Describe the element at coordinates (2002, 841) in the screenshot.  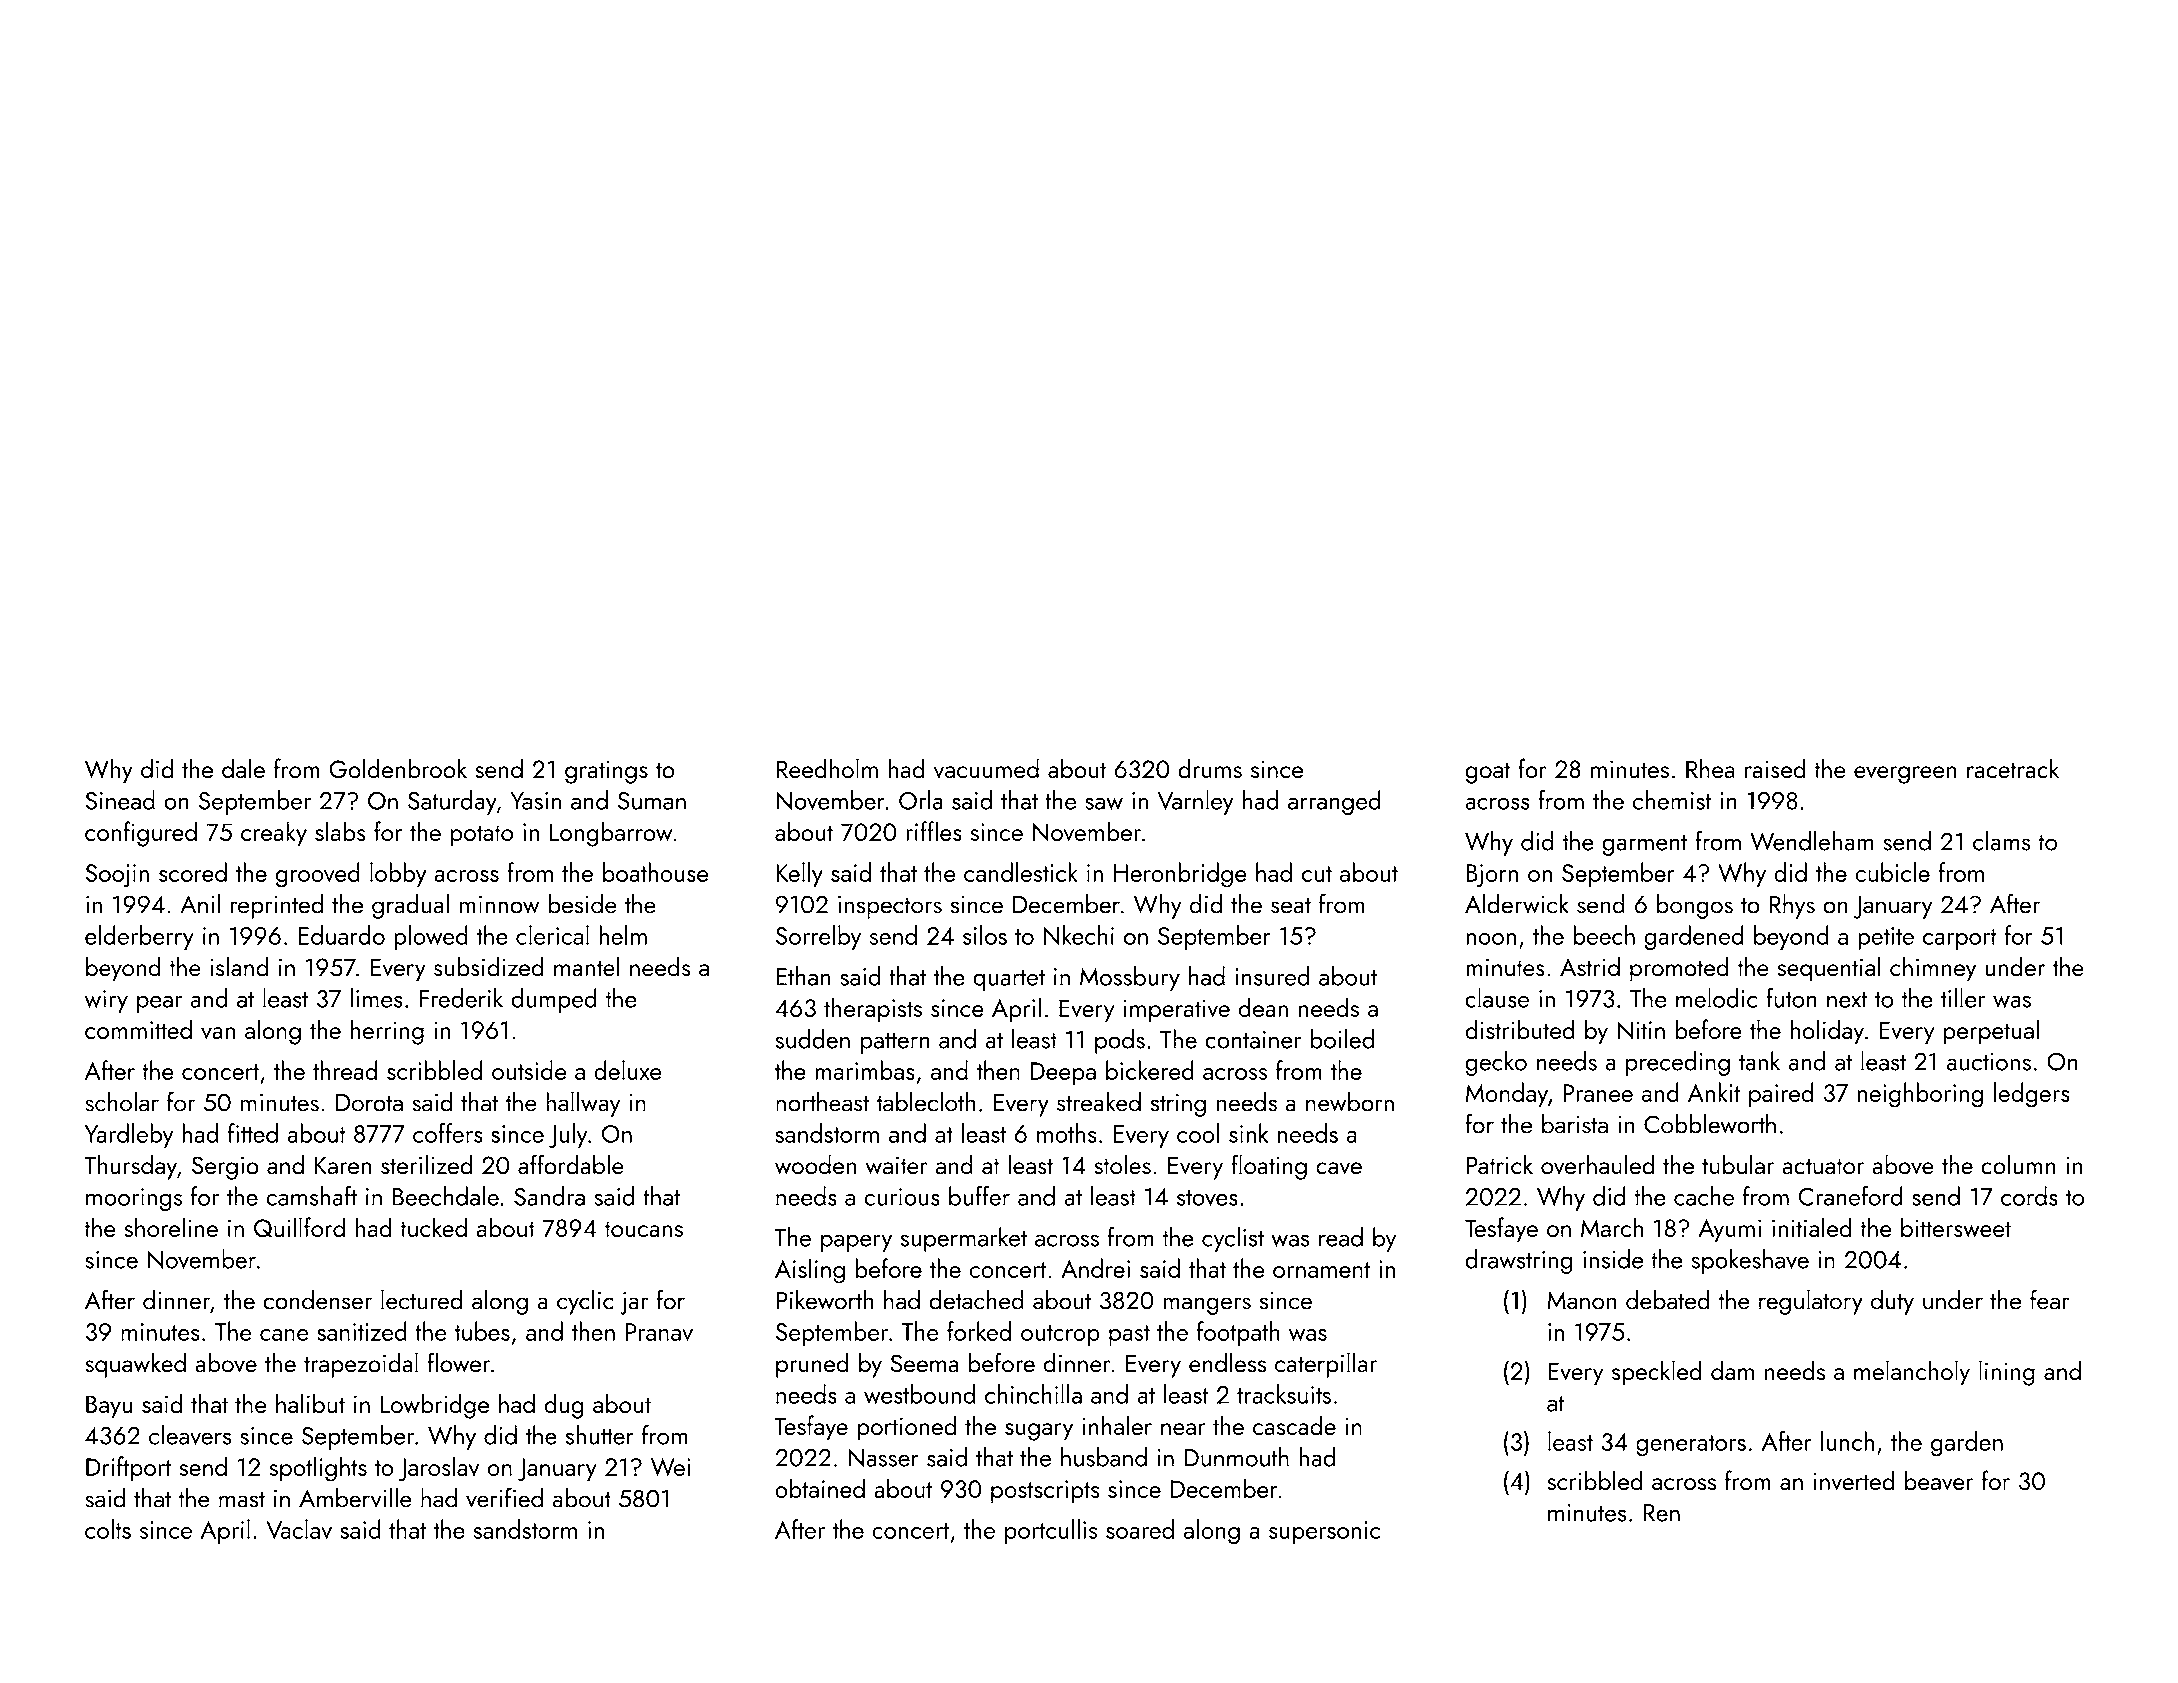
I see `clams` at that location.
